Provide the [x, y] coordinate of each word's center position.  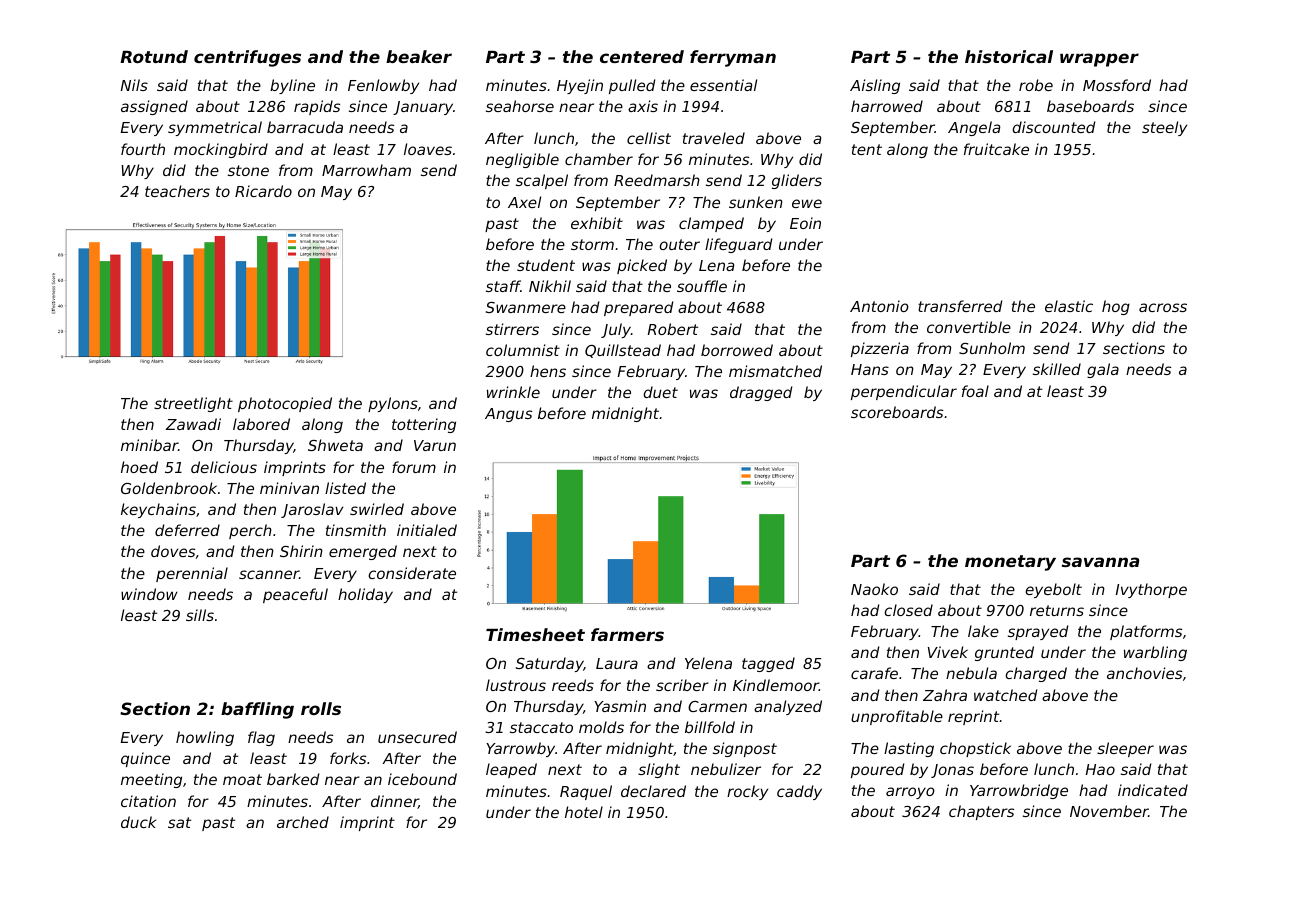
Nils [134, 85]
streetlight [193, 404]
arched [303, 822]
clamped [711, 224]
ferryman [733, 58]
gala [1103, 370]
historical [1009, 56]
